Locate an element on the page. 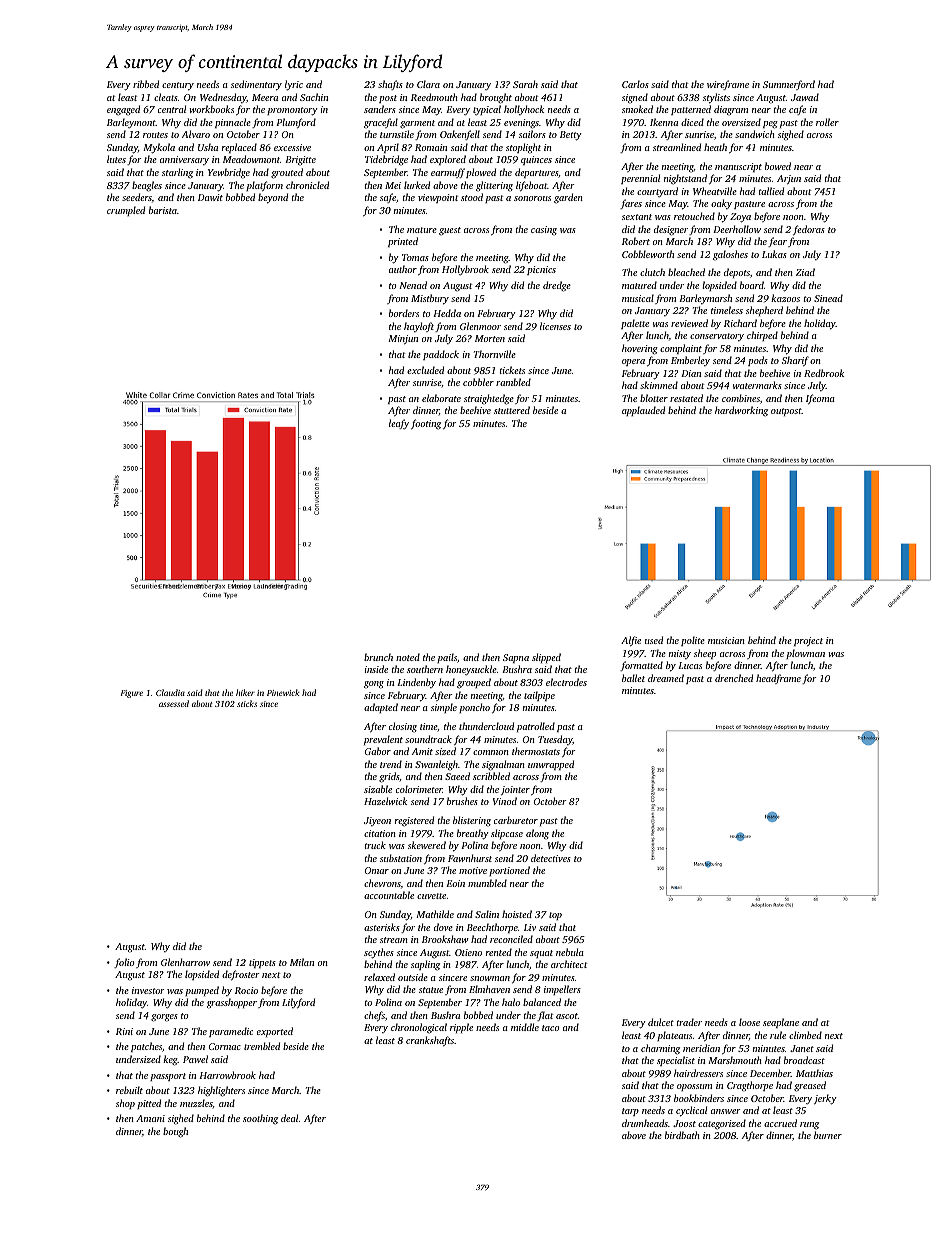 Image resolution: width=952 pixels, height=1233 pixels. Clara is located at coordinates (428, 84).
